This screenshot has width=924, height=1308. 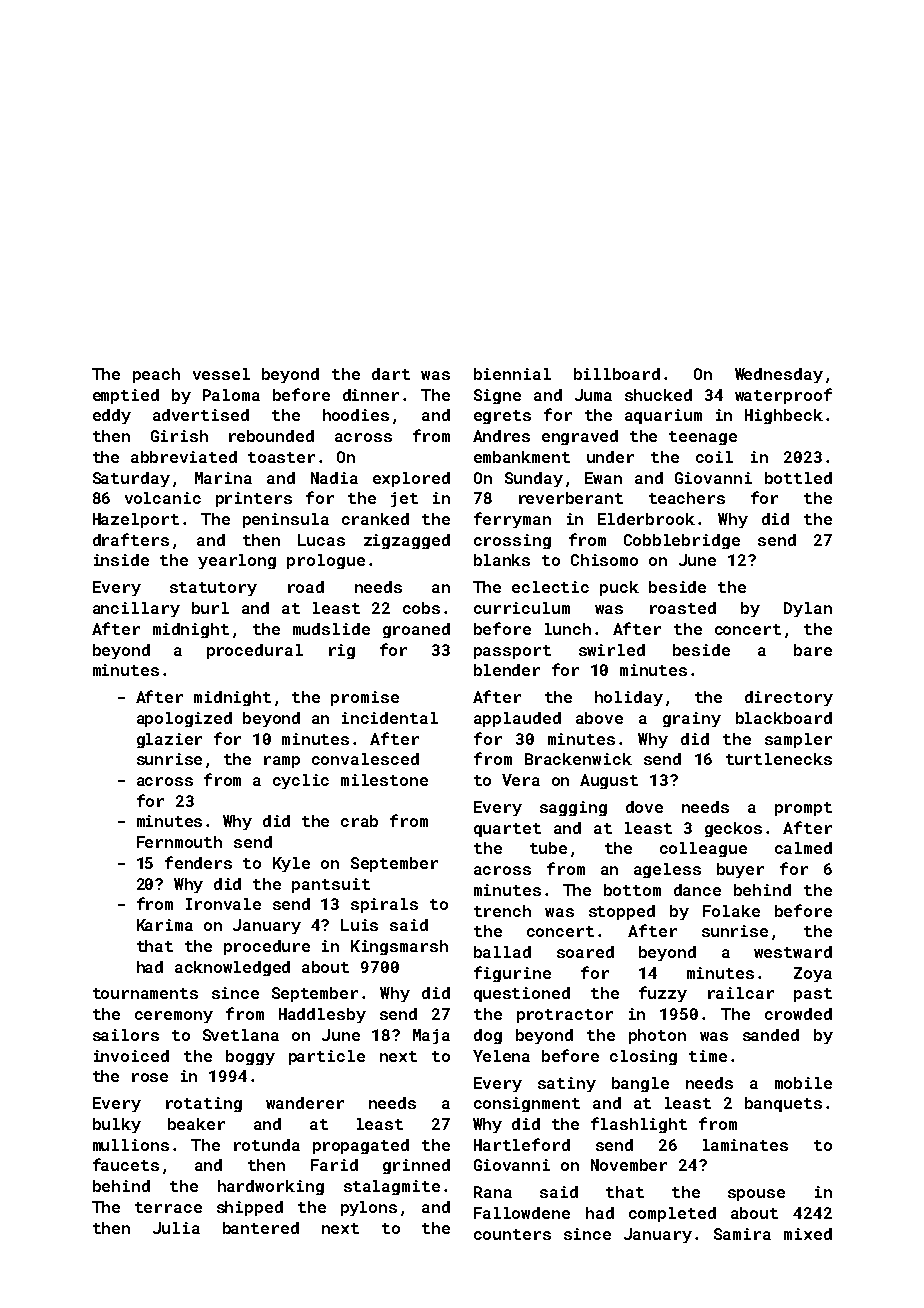 What do you see at coordinates (672, 1214) in the screenshot?
I see `completed` at bounding box center [672, 1214].
